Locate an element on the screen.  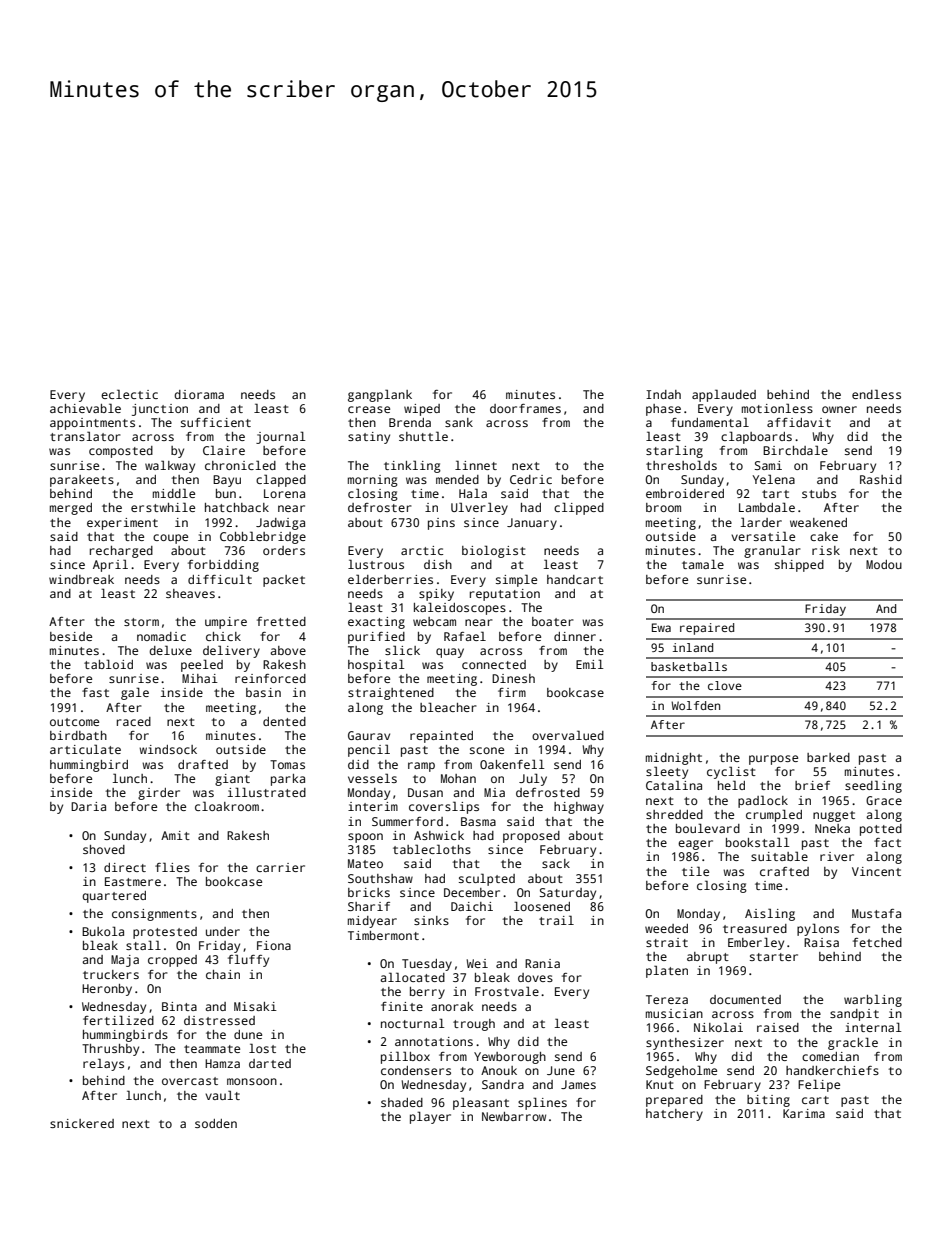
hospital is located at coordinates (376, 665).
